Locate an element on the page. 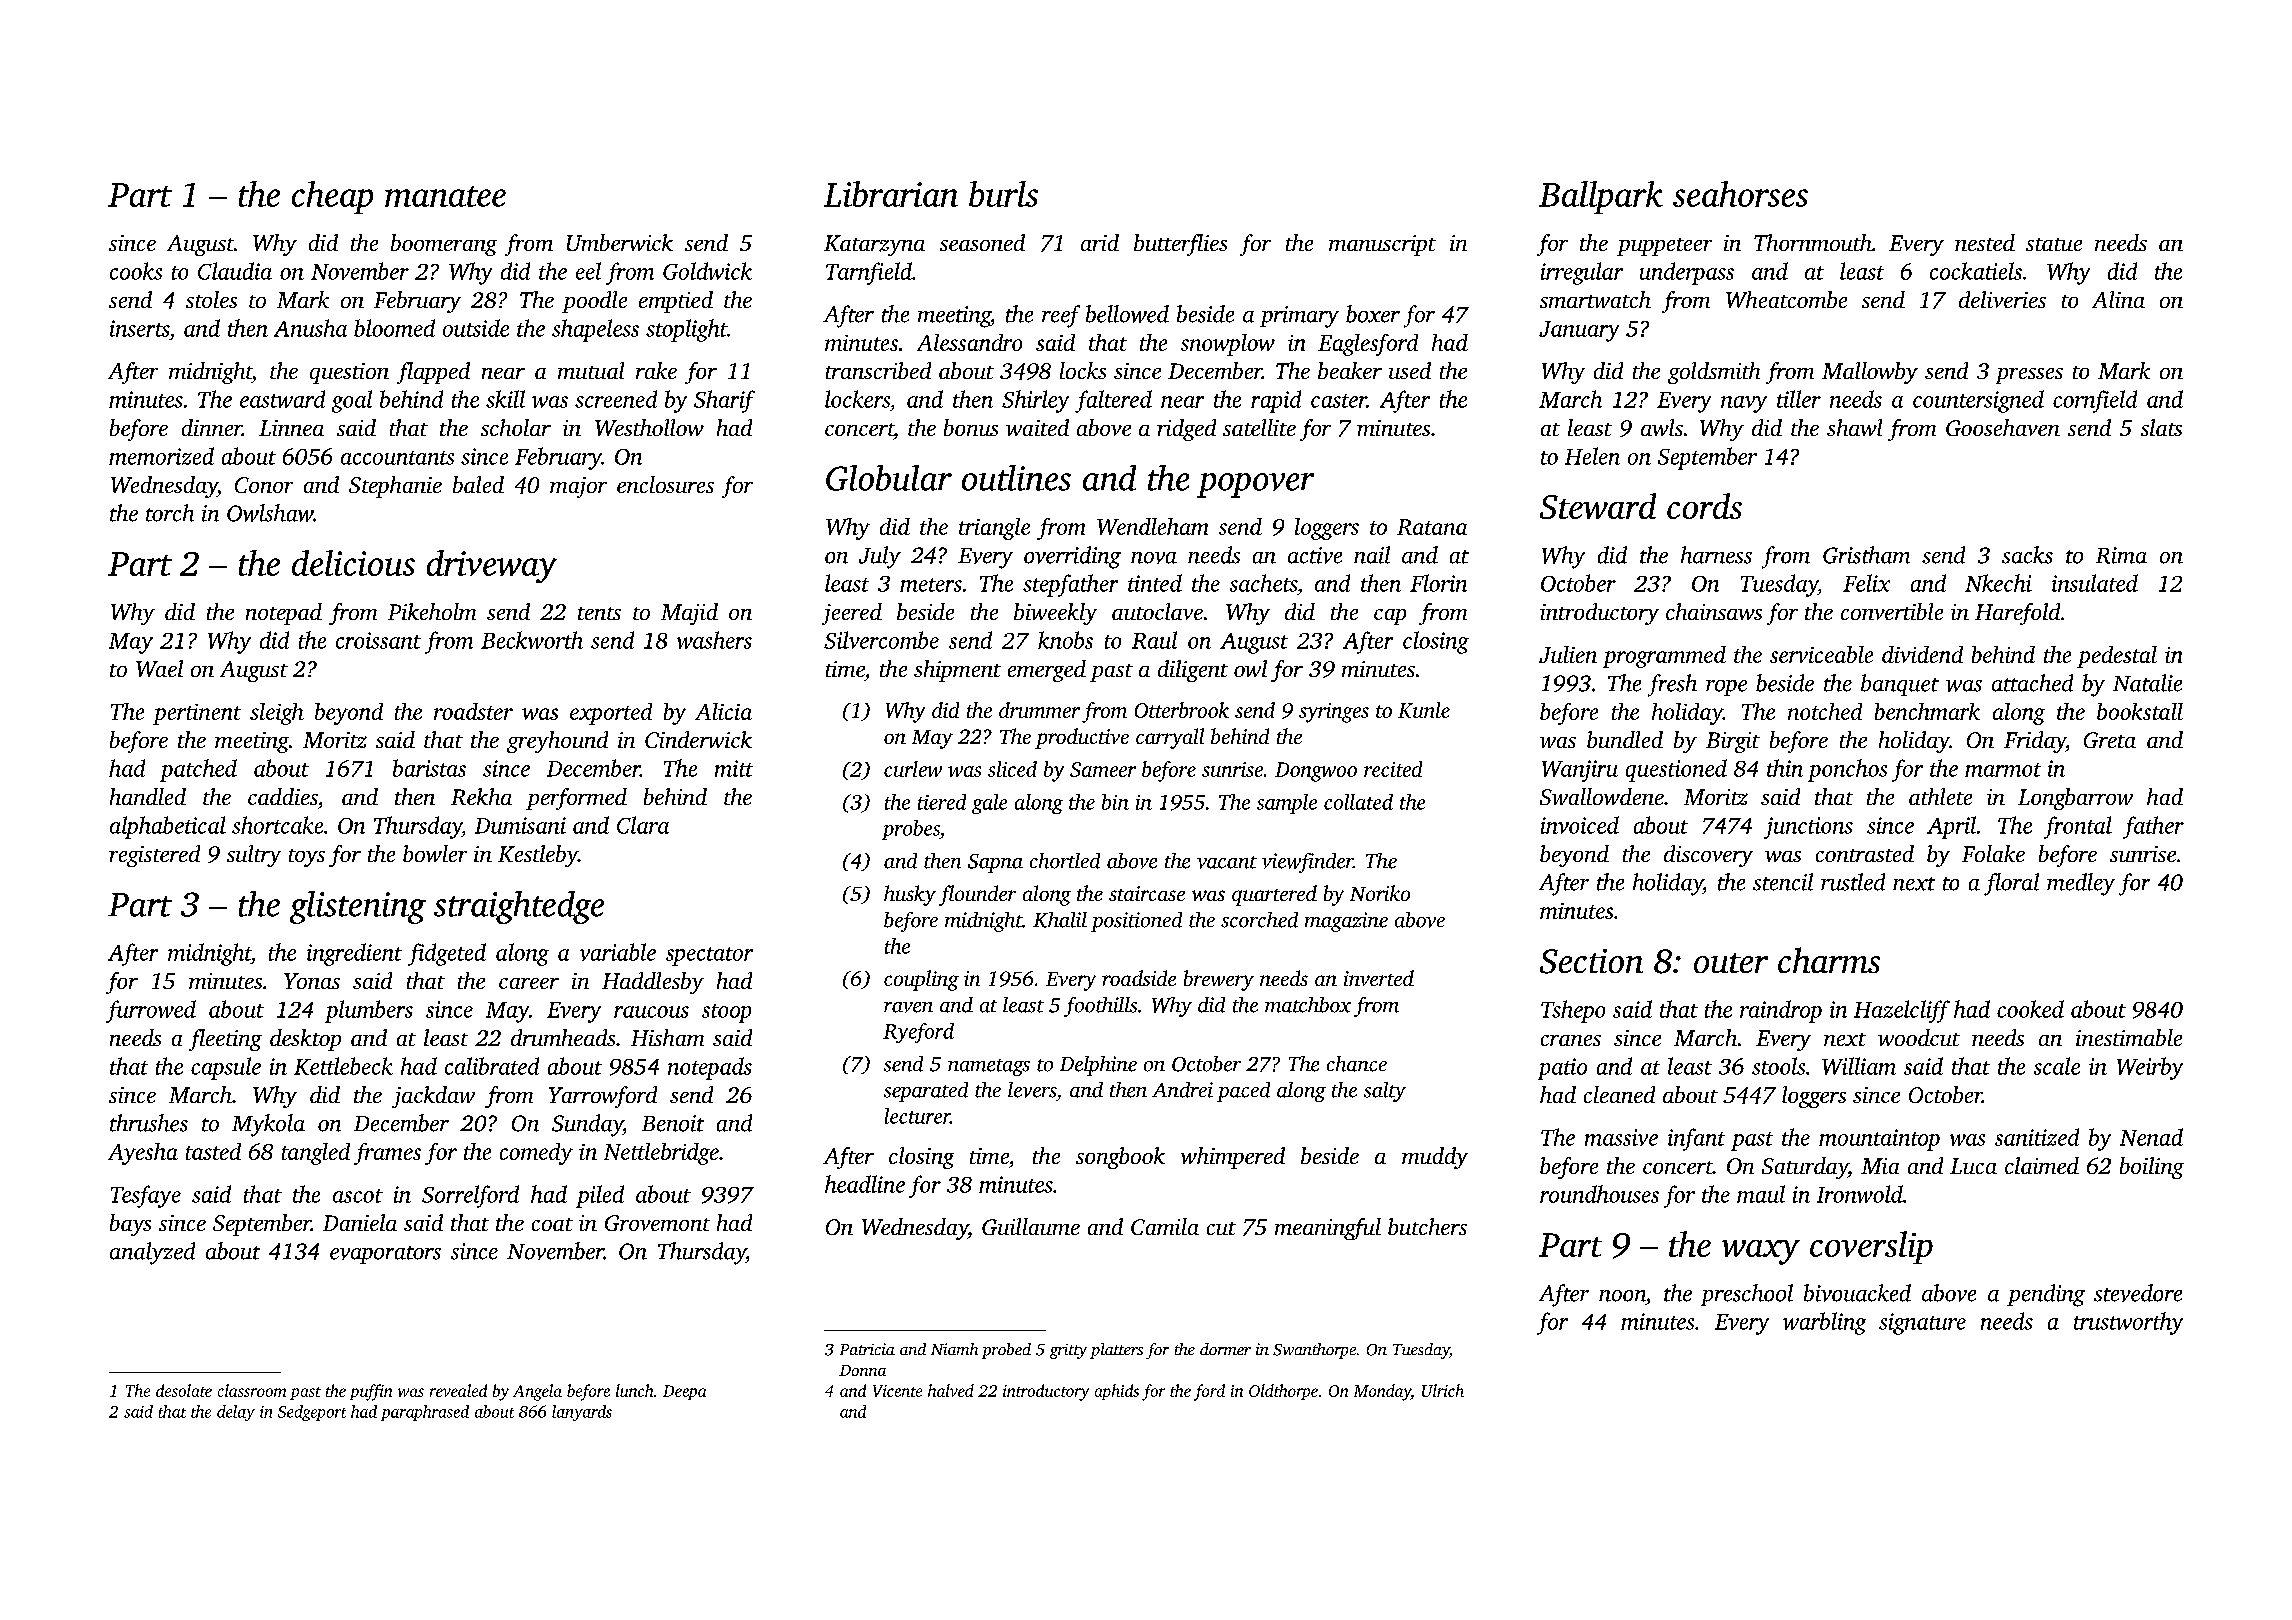 This image has height=1620, width=2292. lanyards is located at coordinates (582, 1413).
